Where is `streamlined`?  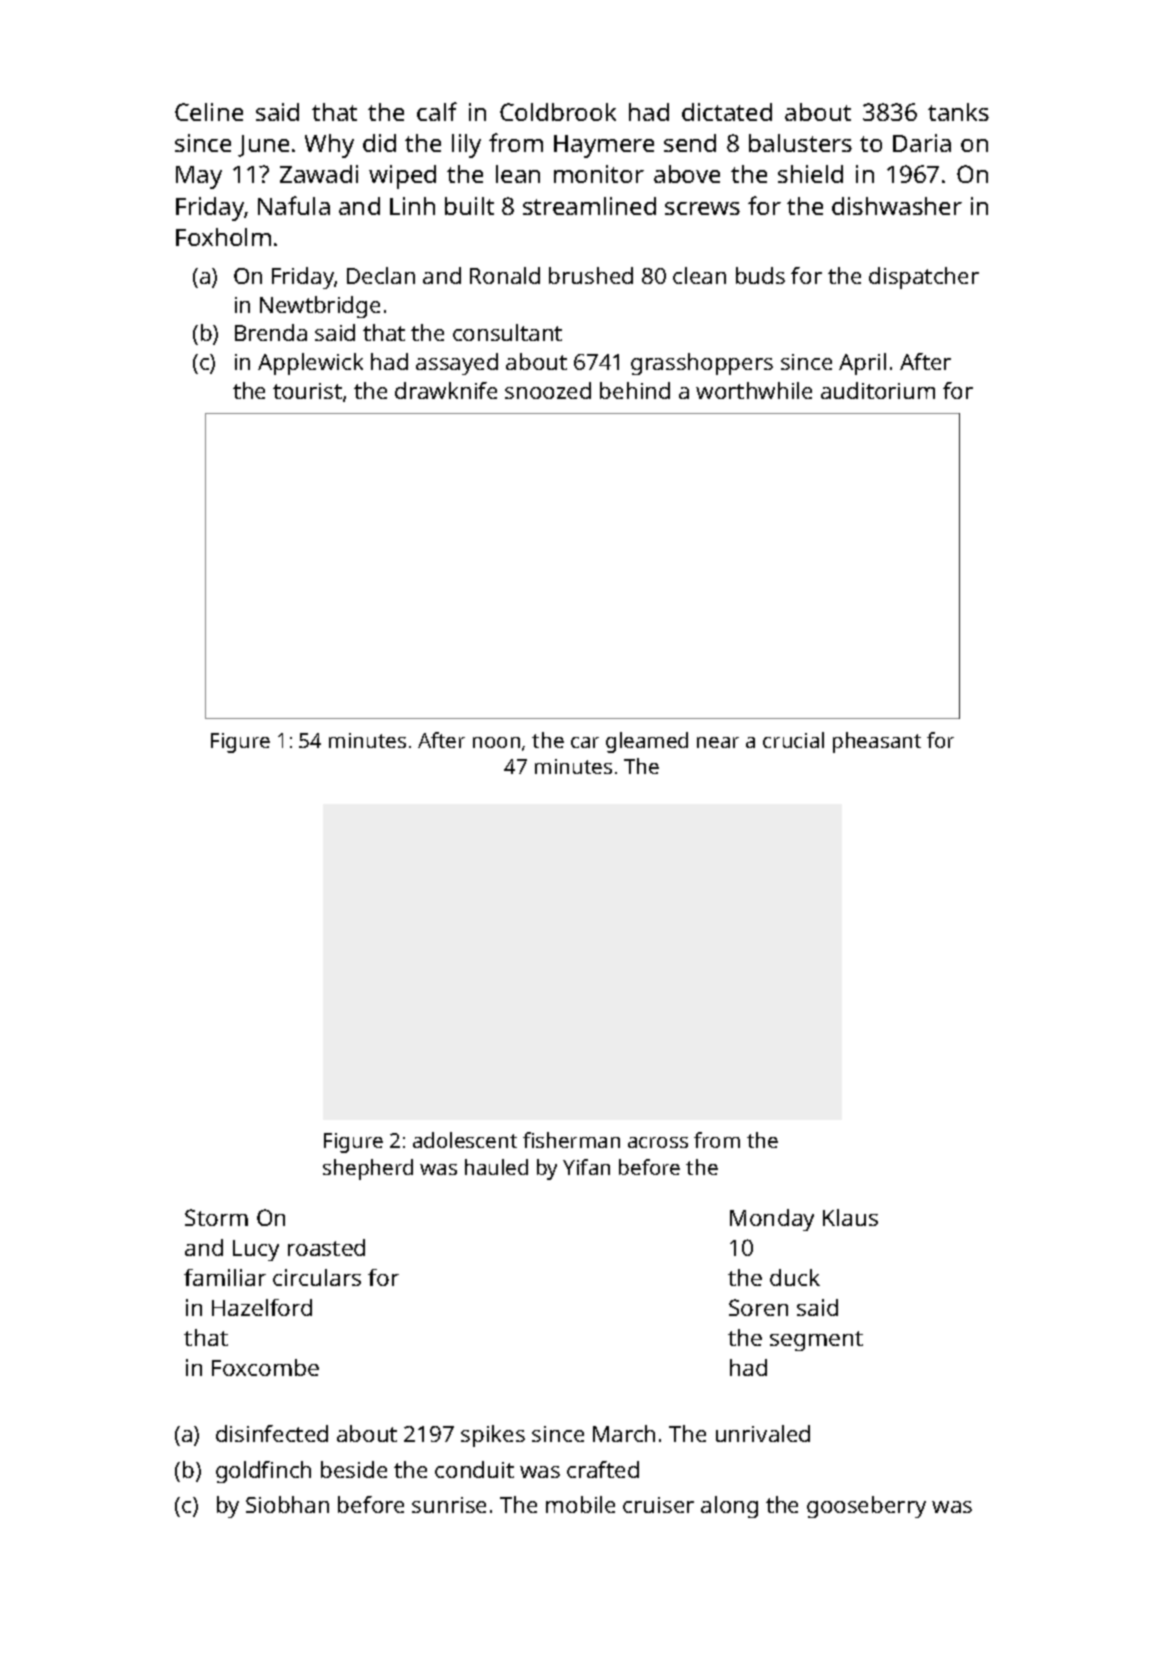 streamlined is located at coordinates (589, 206).
